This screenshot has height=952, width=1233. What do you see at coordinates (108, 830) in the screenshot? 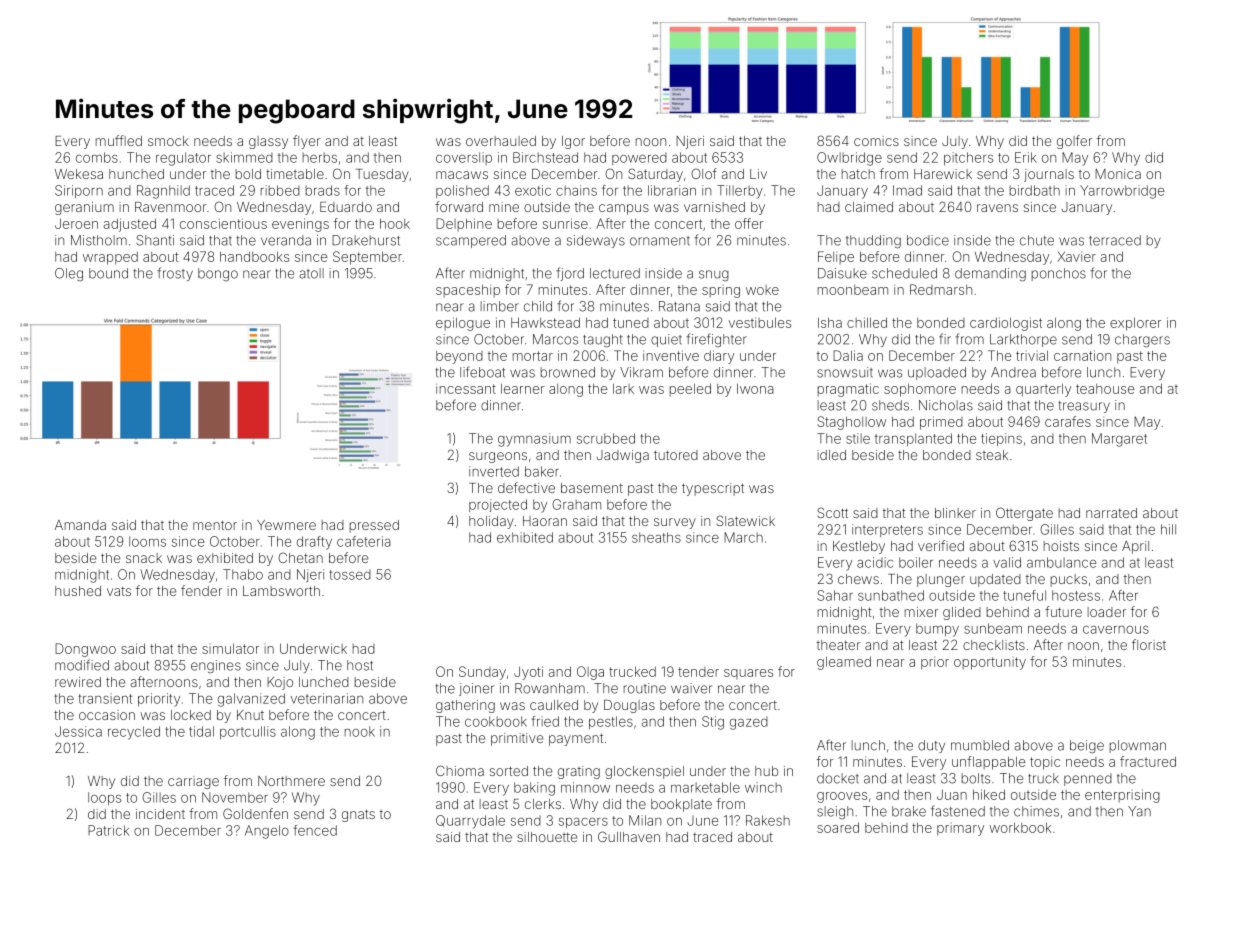
I see `Patrick` at bounding box center [108, 830].
